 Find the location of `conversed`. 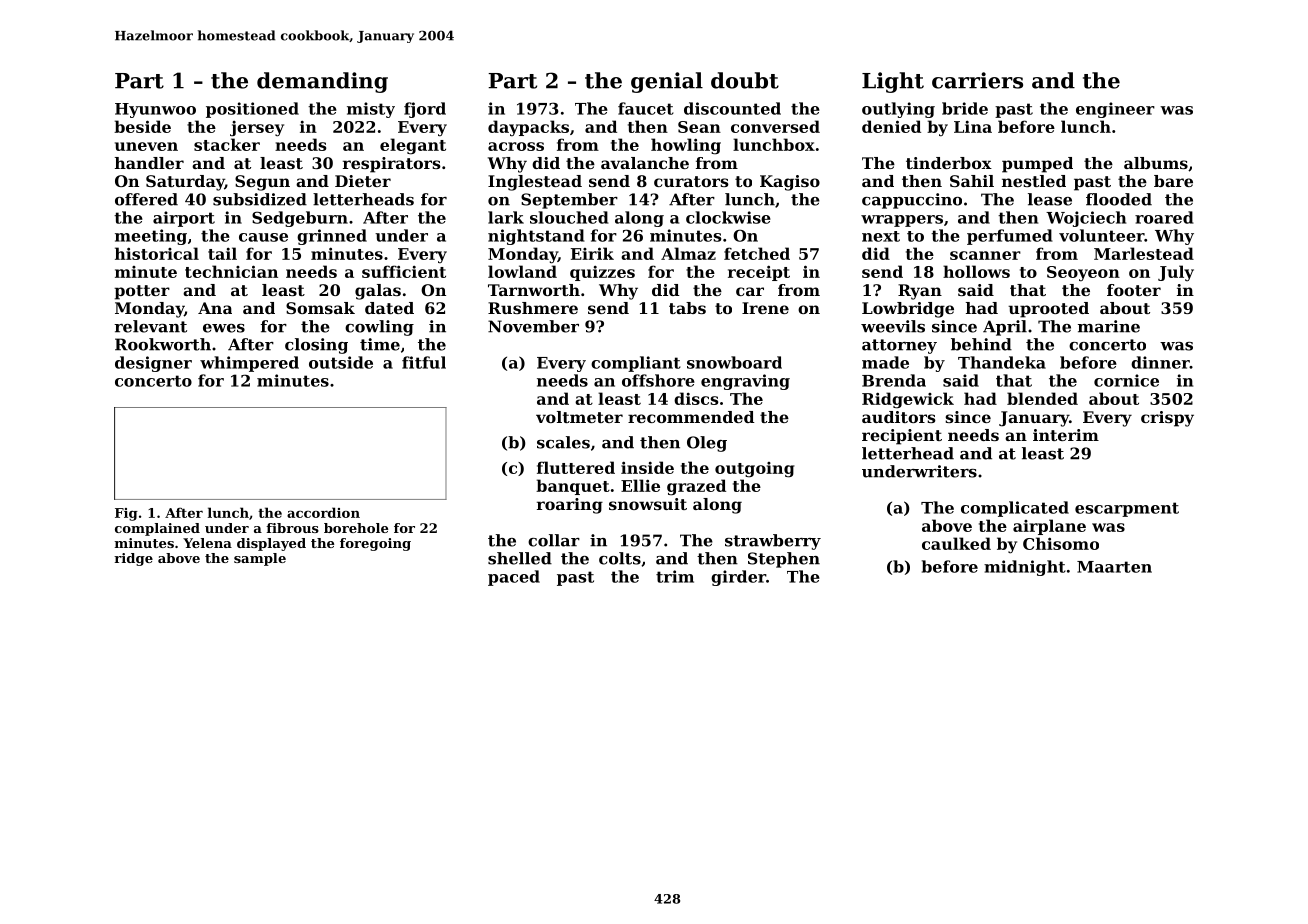

conversed is located at coordinates (775, 126).
